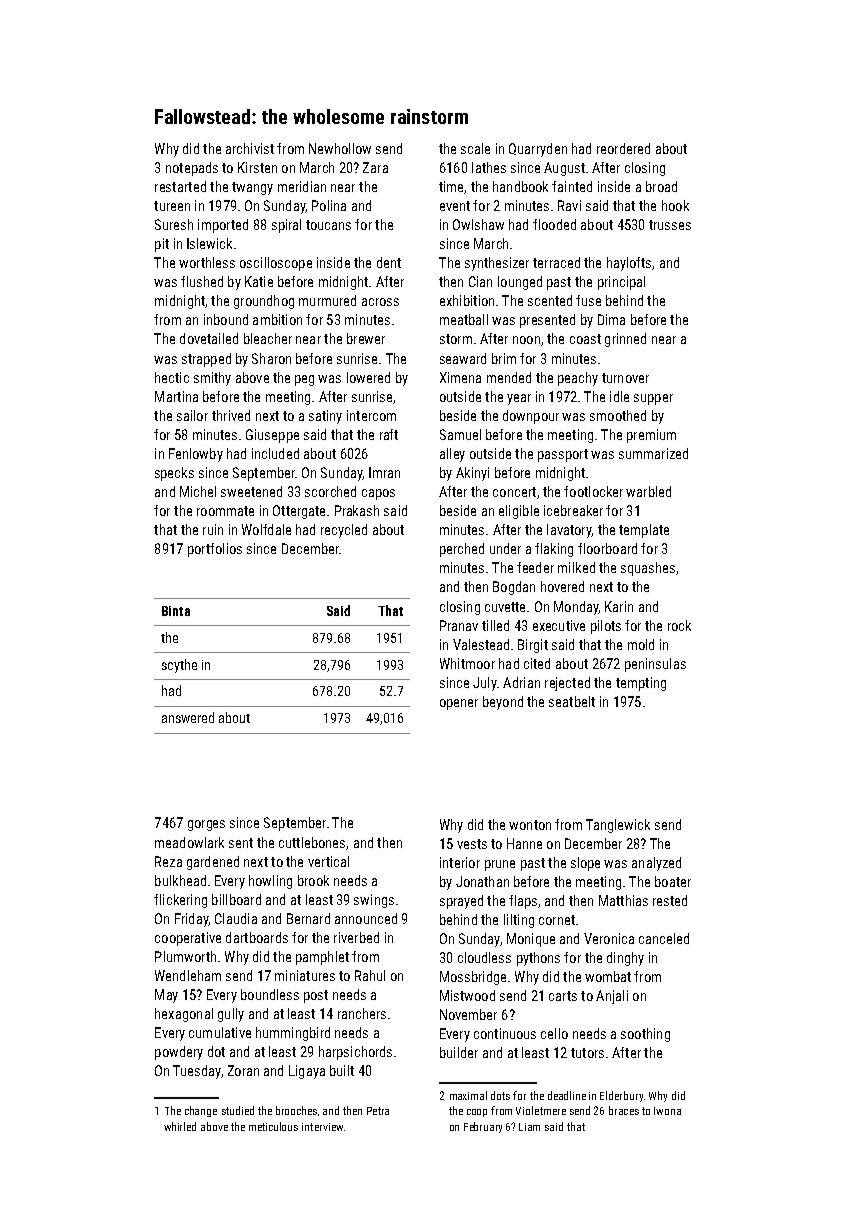 The image size is (849, 1205). I want to click on Owlshaw, so click(478, 224).
